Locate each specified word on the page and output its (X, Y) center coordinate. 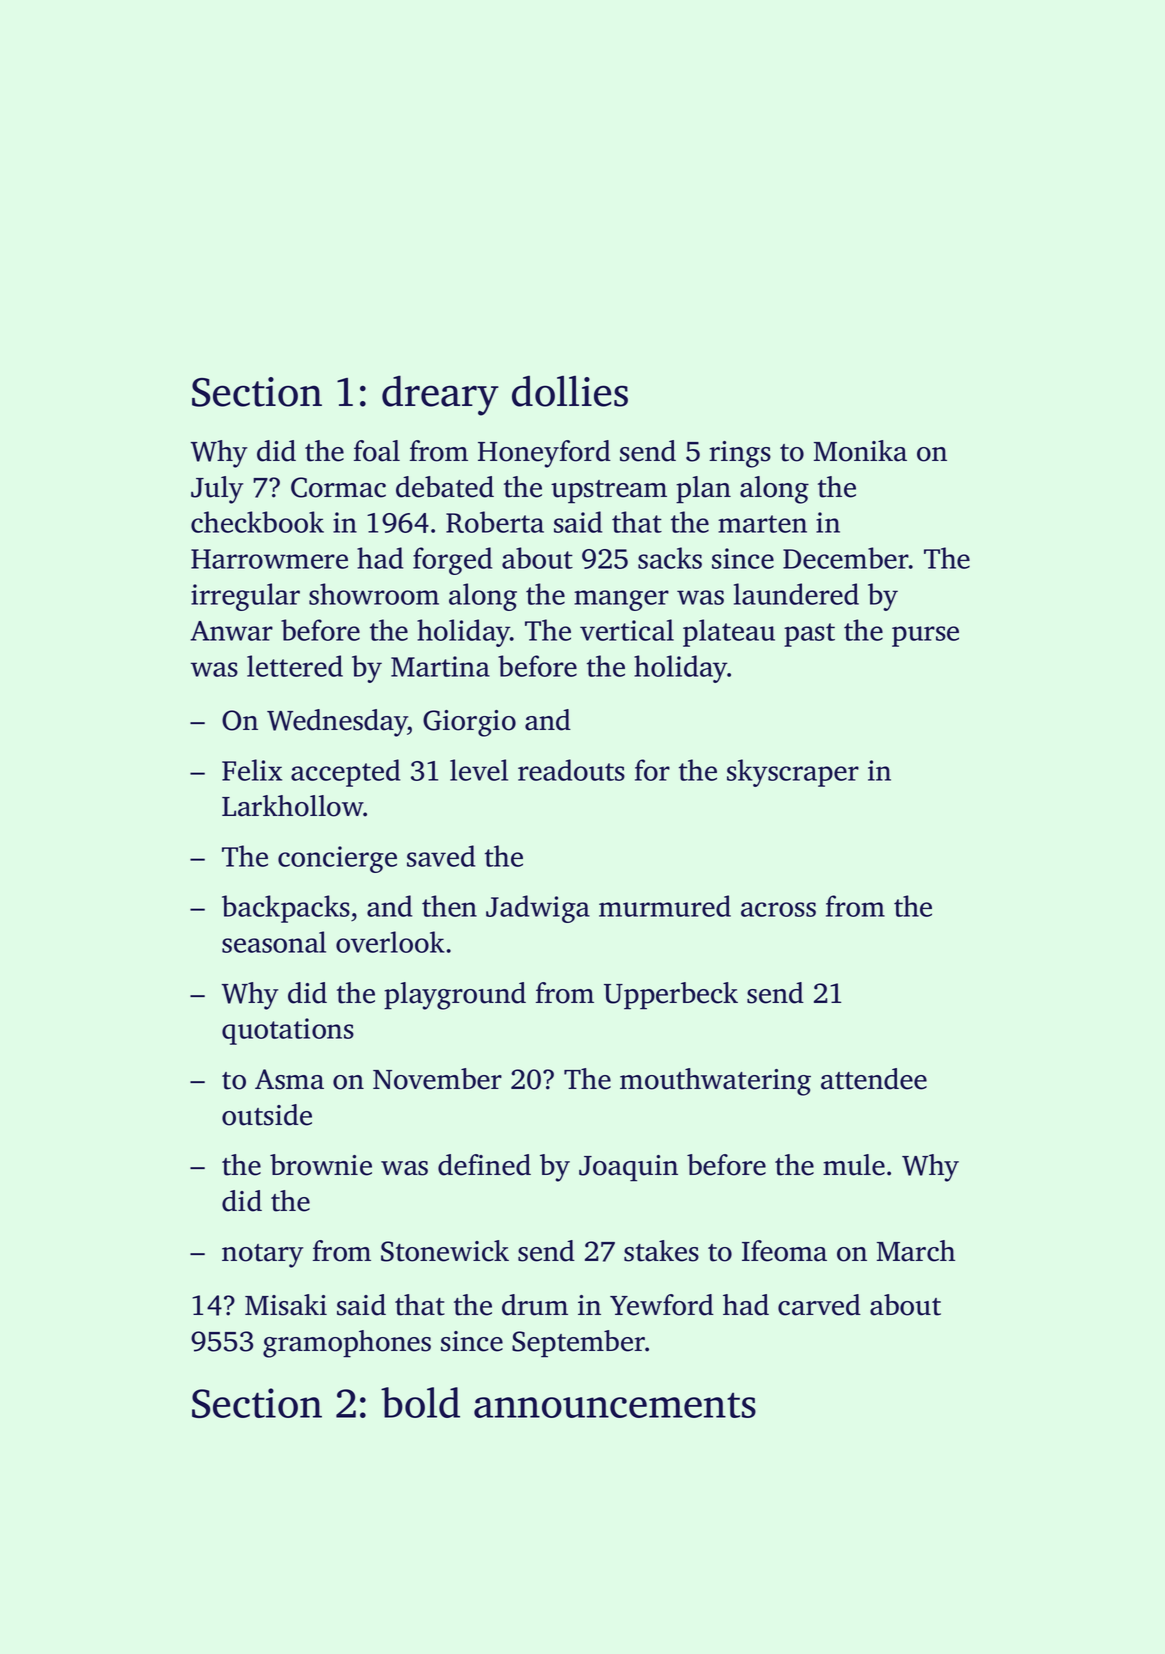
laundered (796, 594)
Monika (860, 451)
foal (377, 451)
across (778, 909)
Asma (289, 1079)
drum (535, 1305)
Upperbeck (671, 995)
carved (819, 1305)
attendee (874, 1079)
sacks (670, 558)
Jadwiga (538, 909)
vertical (627, 630)
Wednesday (337, 723)
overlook (390, 942)
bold (420, 1402)
